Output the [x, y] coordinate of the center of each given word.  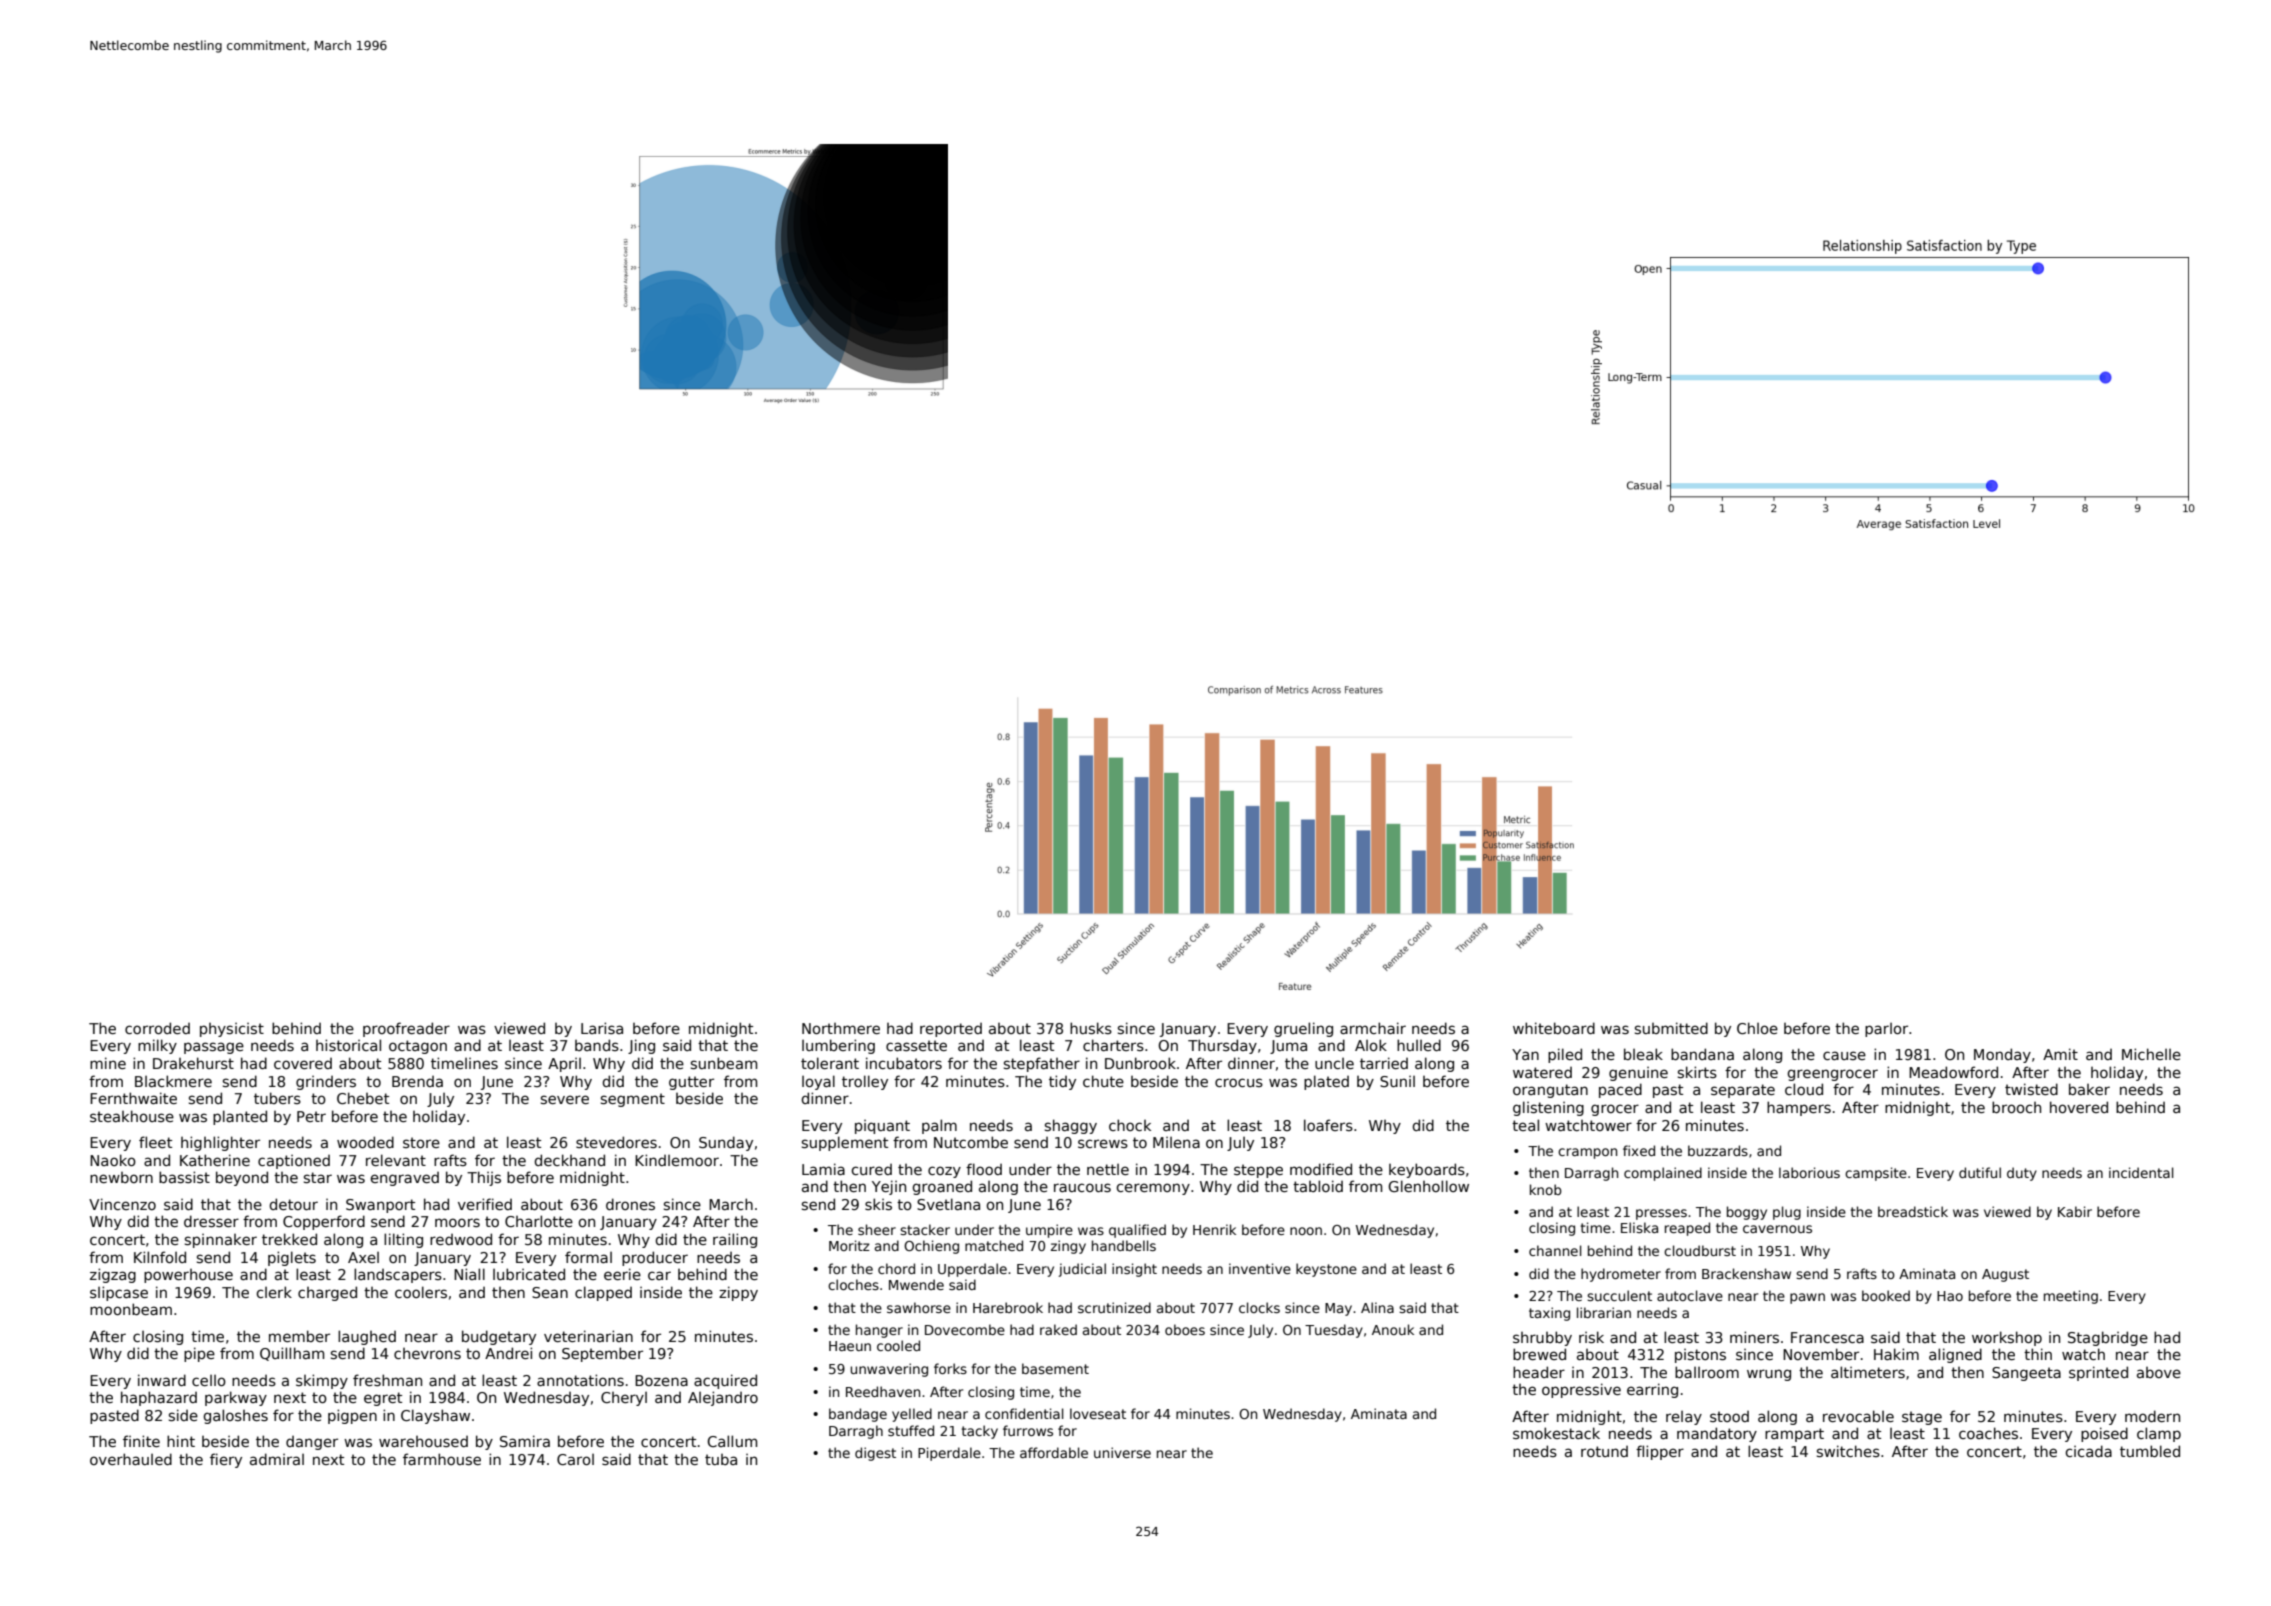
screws [1103, 1143]
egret [383, 1399]
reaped [1687, 1229]
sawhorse [919, 1307]
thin [2038, 1354]
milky [157, 1046]
